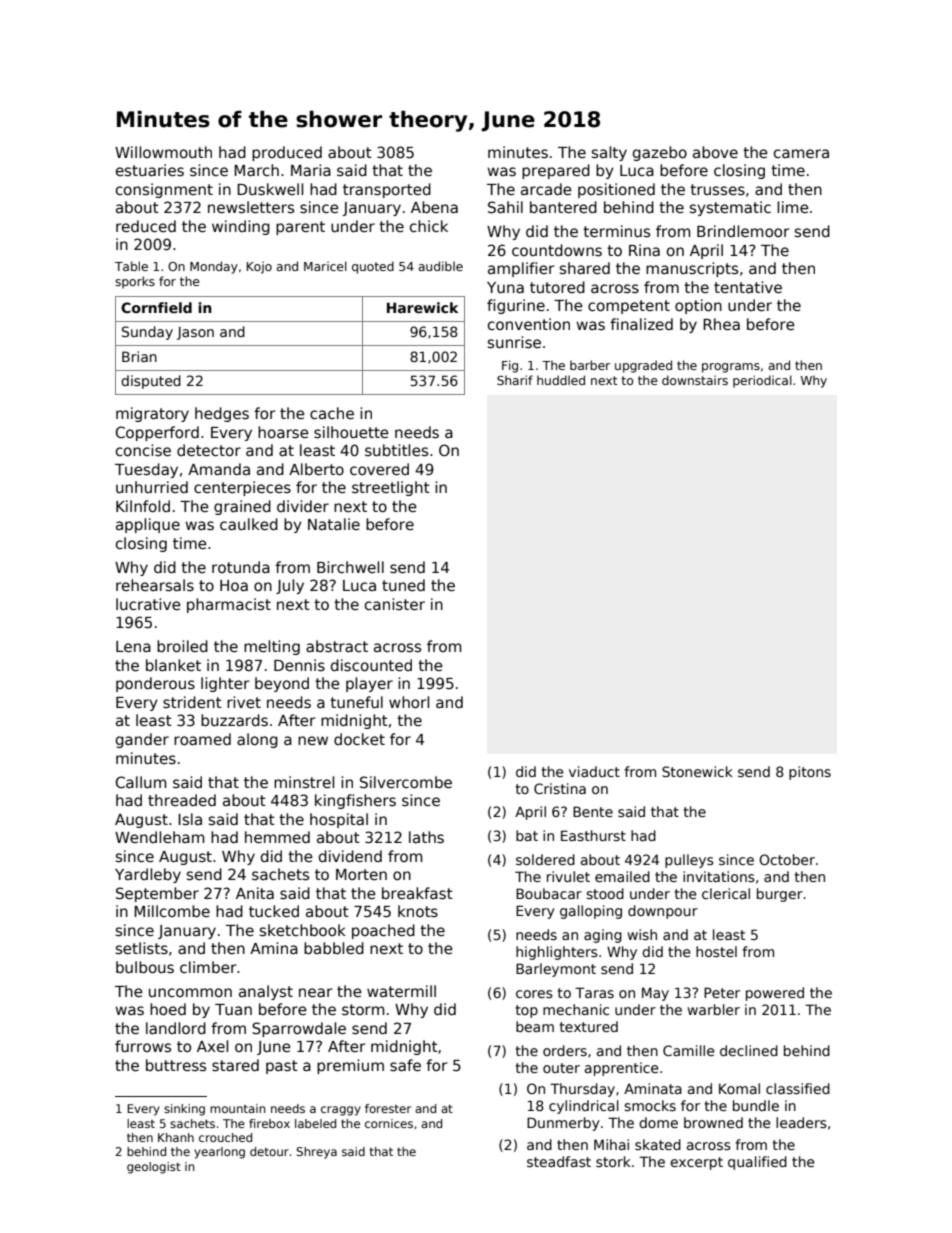 This image has height=1233, width=952. Describe the element at coordinates (762, 381) in the image. I see `periodical` at that location.
